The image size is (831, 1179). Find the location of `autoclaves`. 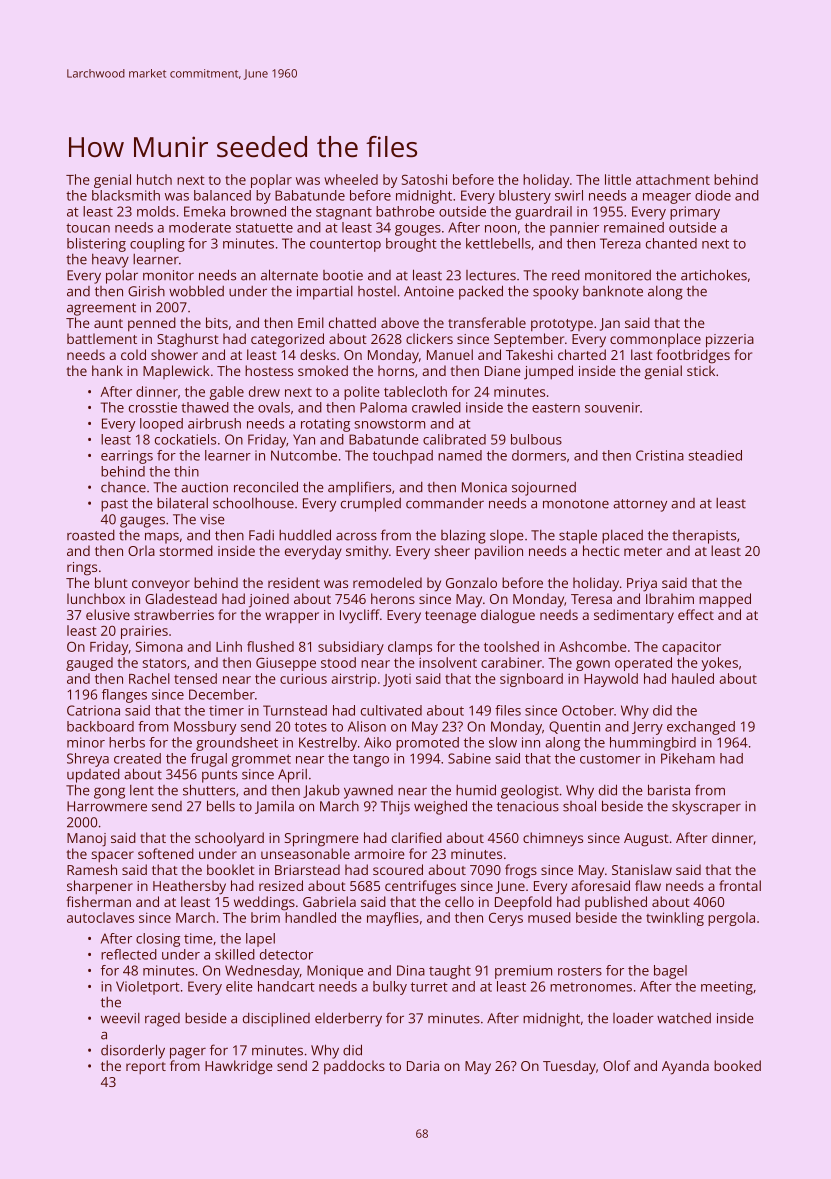

autoclaves is located at coordinates (100, 917).
